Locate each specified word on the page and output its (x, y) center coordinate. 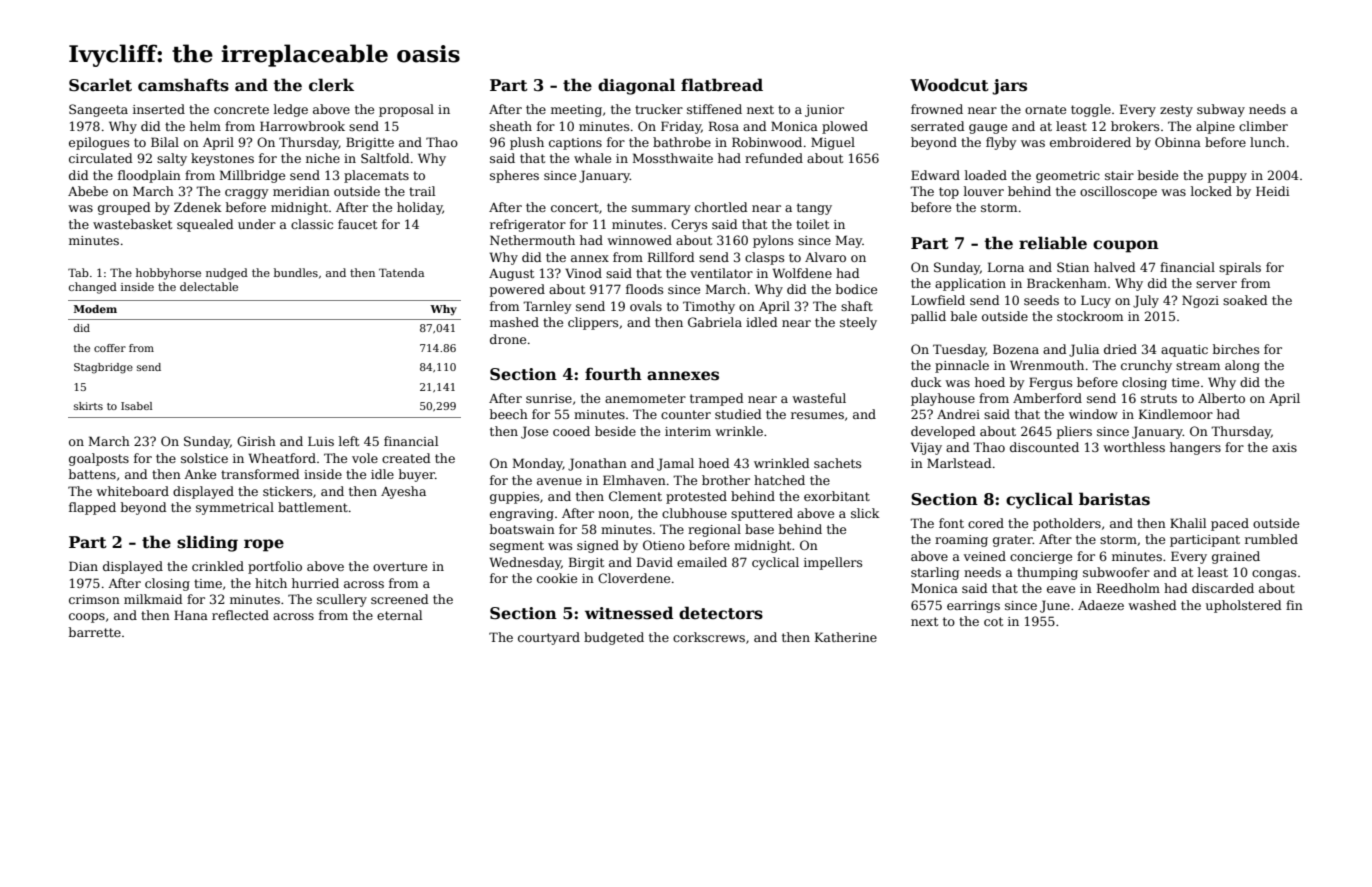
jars (1009, 87)
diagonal (636, 86)
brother (726, 480)
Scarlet (100, 85)
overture (400, 566)
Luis (321, 441)
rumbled (1271, 539)
